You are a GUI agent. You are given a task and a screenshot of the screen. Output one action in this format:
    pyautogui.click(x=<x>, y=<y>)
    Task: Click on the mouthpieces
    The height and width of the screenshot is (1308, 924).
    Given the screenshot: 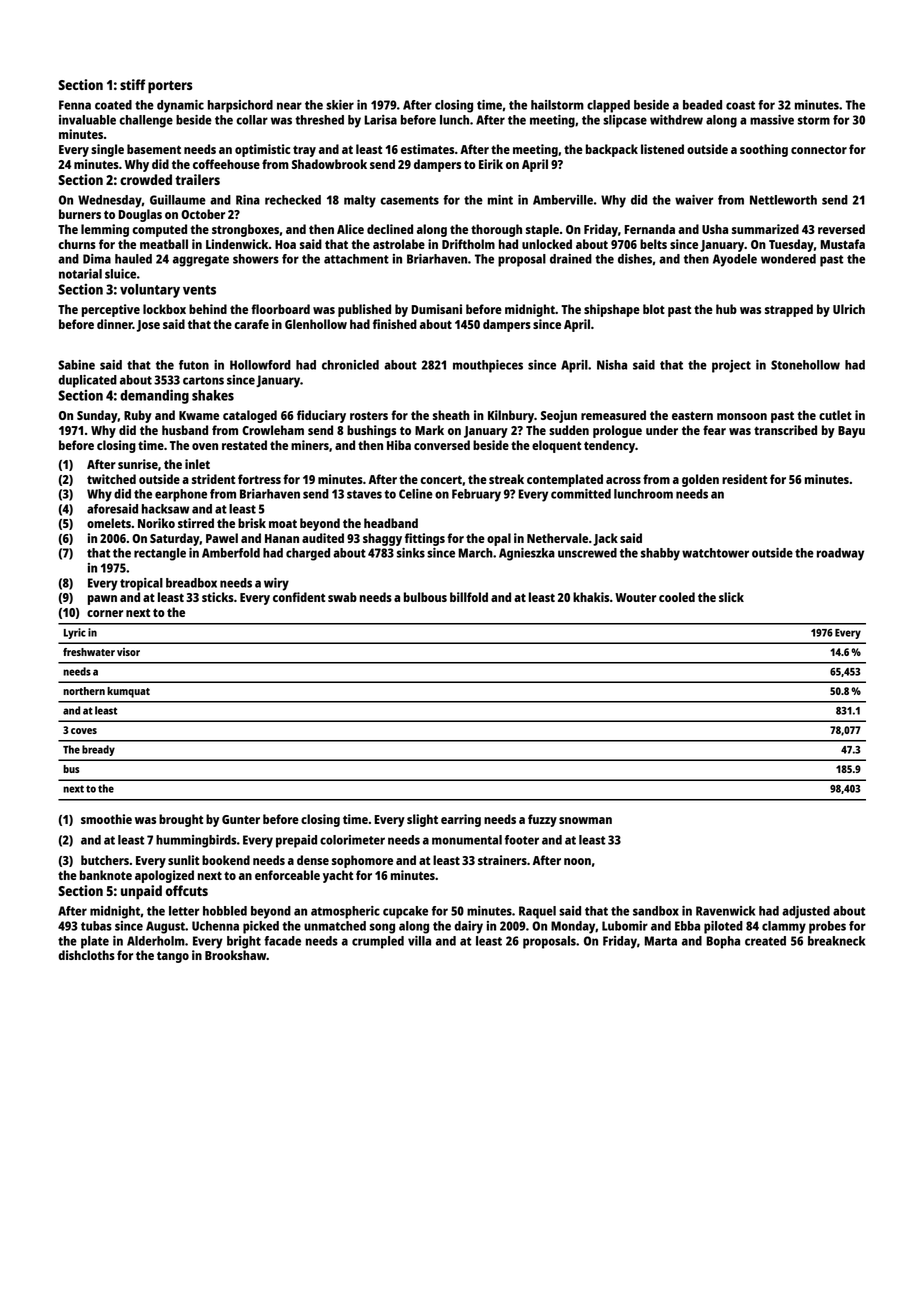 What is the action you would take?
    pyautogui.click(x=488, y=366)
